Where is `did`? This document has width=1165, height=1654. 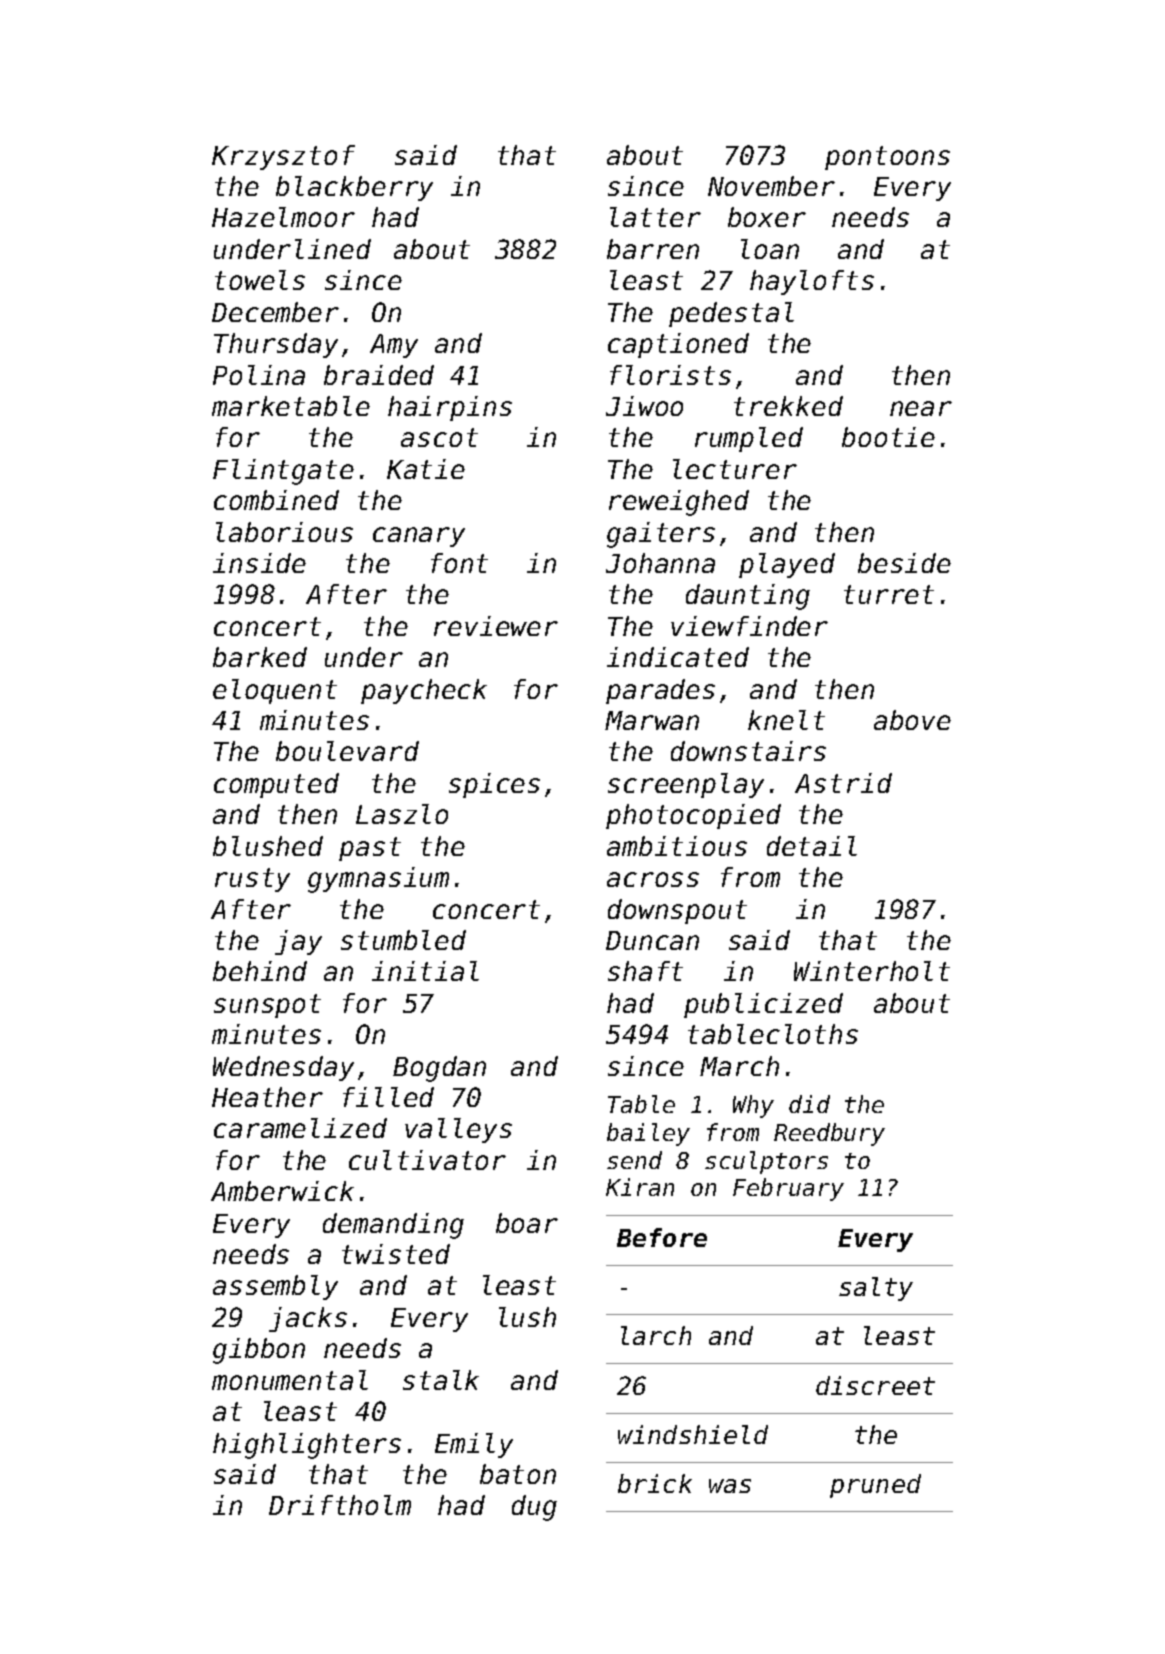
did is located at coordinates (809, 1104).
